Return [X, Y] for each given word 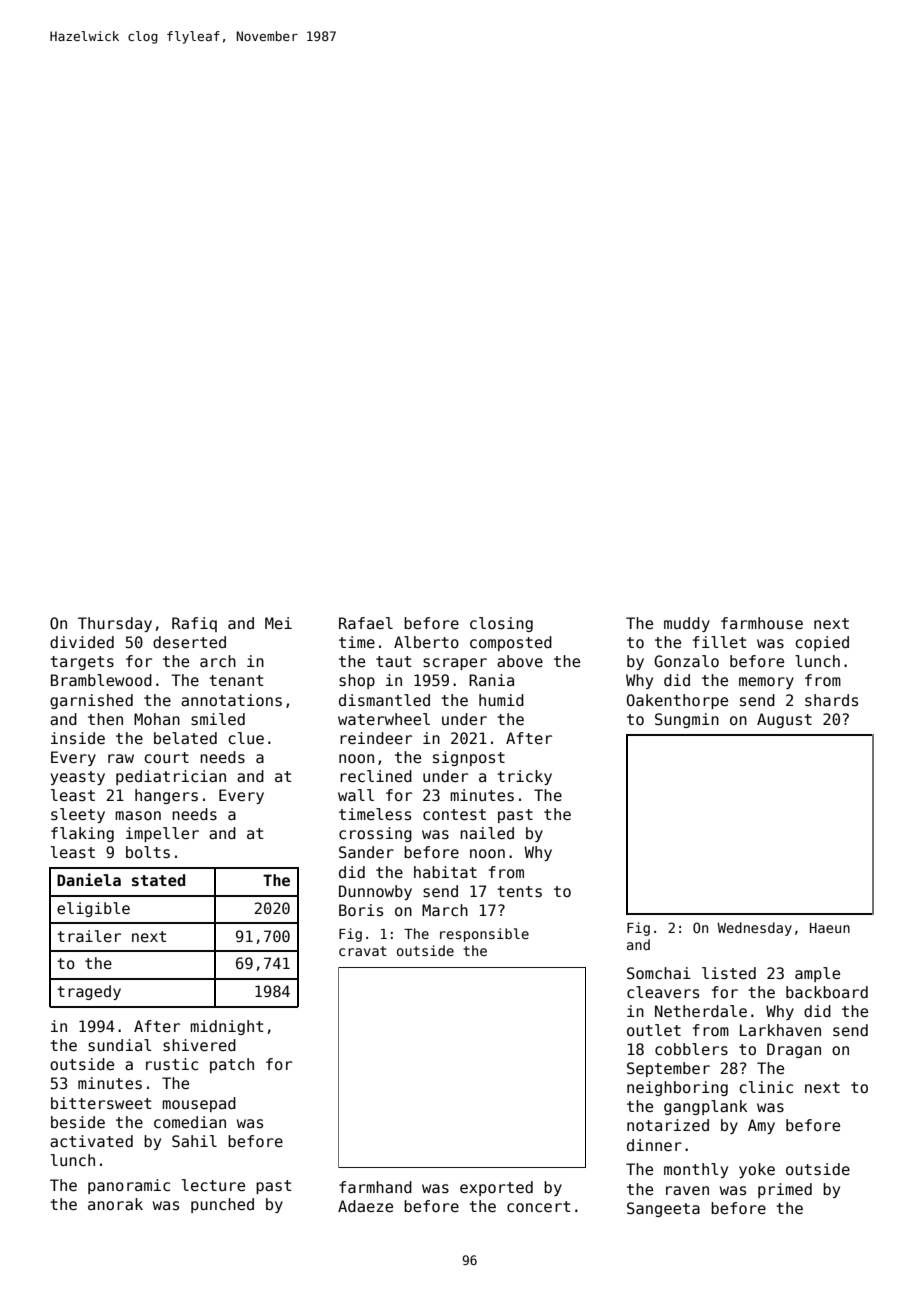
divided [82, 642]
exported [496, 1188]
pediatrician [171, 777]
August [784, 720]
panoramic [129, 1186]
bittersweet [101, 1103]
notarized [668, 1125]
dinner [654, 1145]
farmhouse [762, 623]
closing [501, 624]
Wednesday [754, 929]
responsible [484, 935]
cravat [363, 951]
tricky [524, 777]
